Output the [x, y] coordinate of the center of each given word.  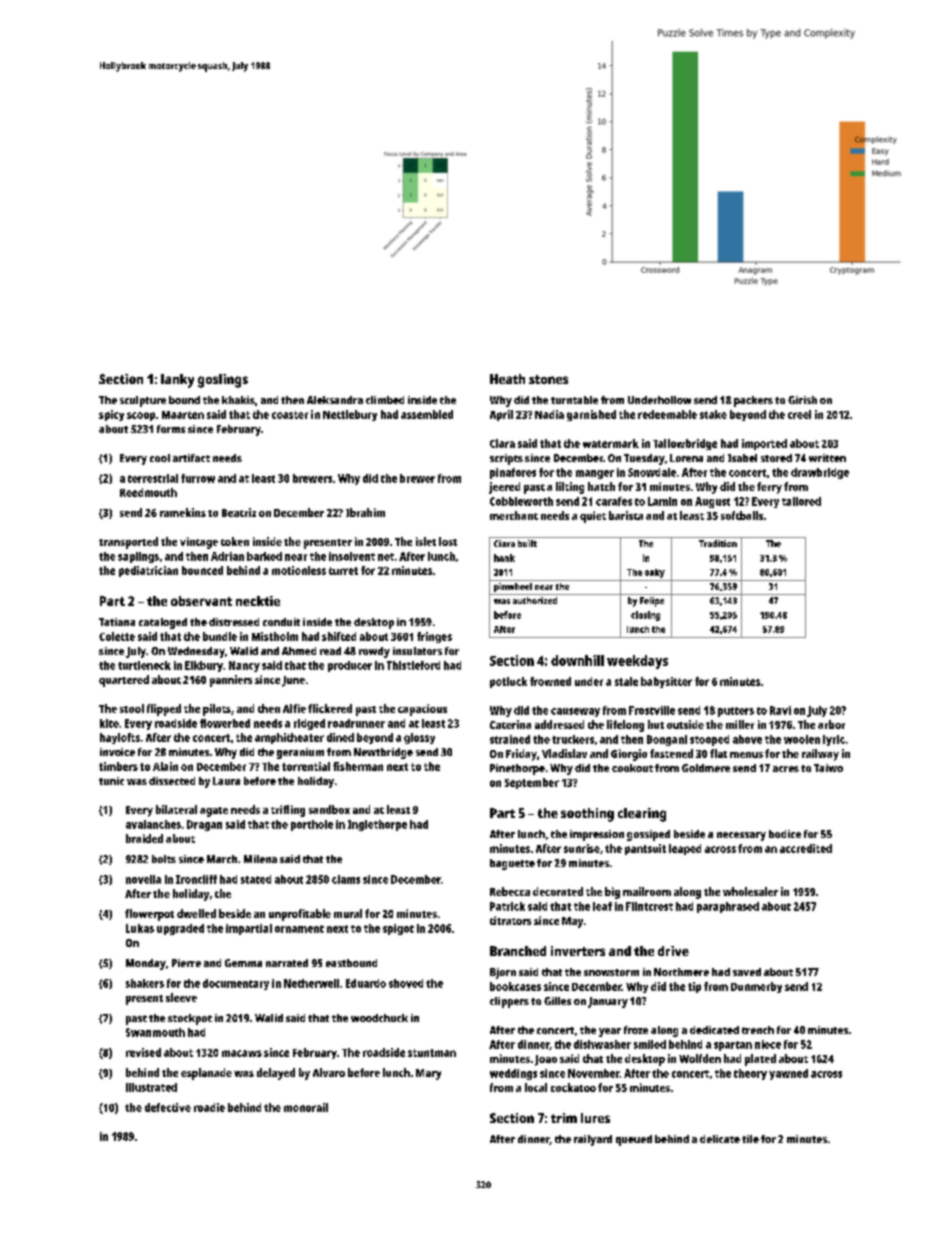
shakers [145, 983]
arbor [831, 724]
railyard [593, 1140]
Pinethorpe [517, 769]
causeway [575, 712]
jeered [504, 488]
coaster [290, 415]
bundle [220, 636]
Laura [226, 781]
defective [168, 1107]
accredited [806, 848]
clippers [509, 1002]
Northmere [681, 972]
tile [750, 1139]
